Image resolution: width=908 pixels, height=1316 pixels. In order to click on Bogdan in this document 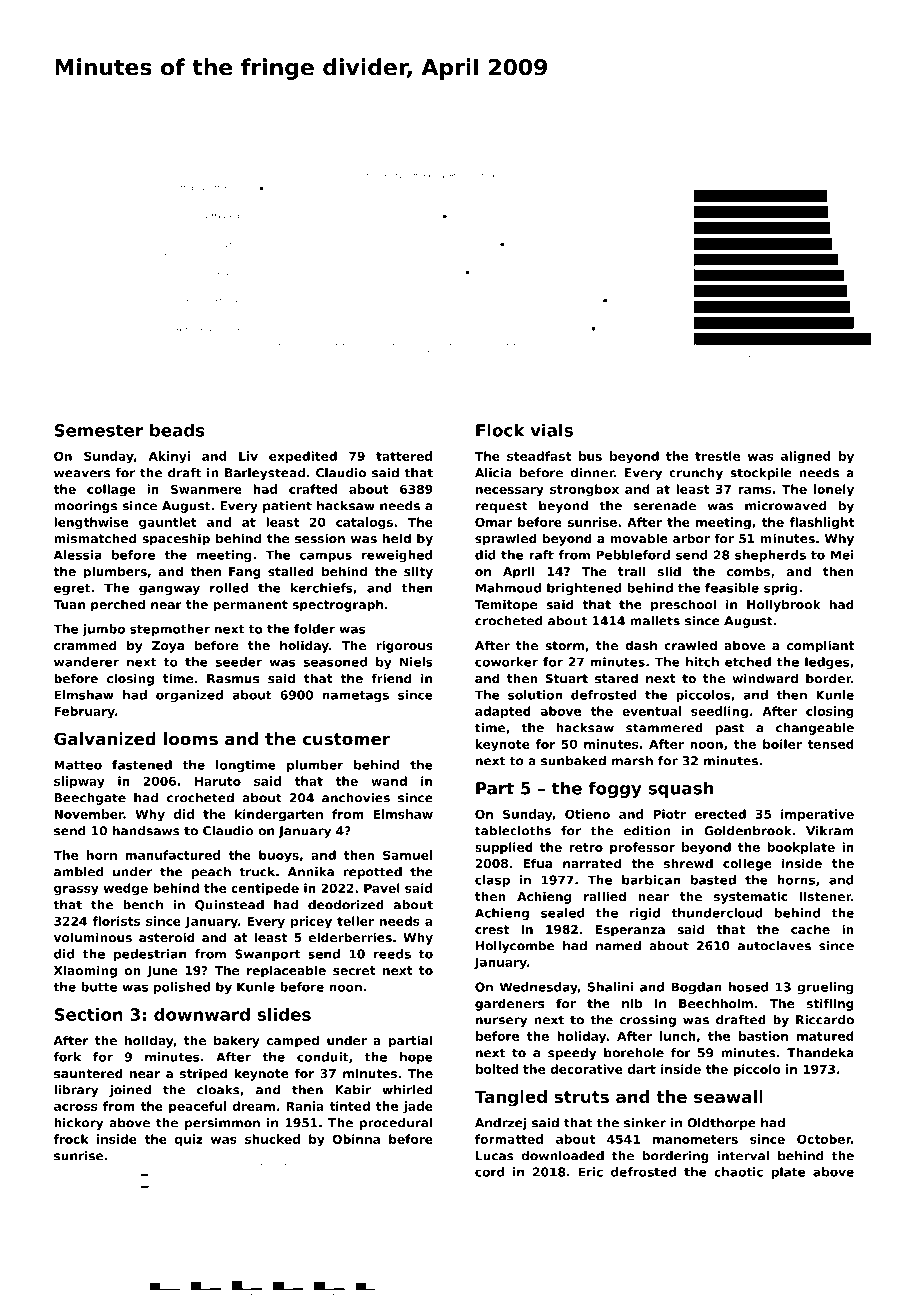, I will do `click(696, 988)`.
